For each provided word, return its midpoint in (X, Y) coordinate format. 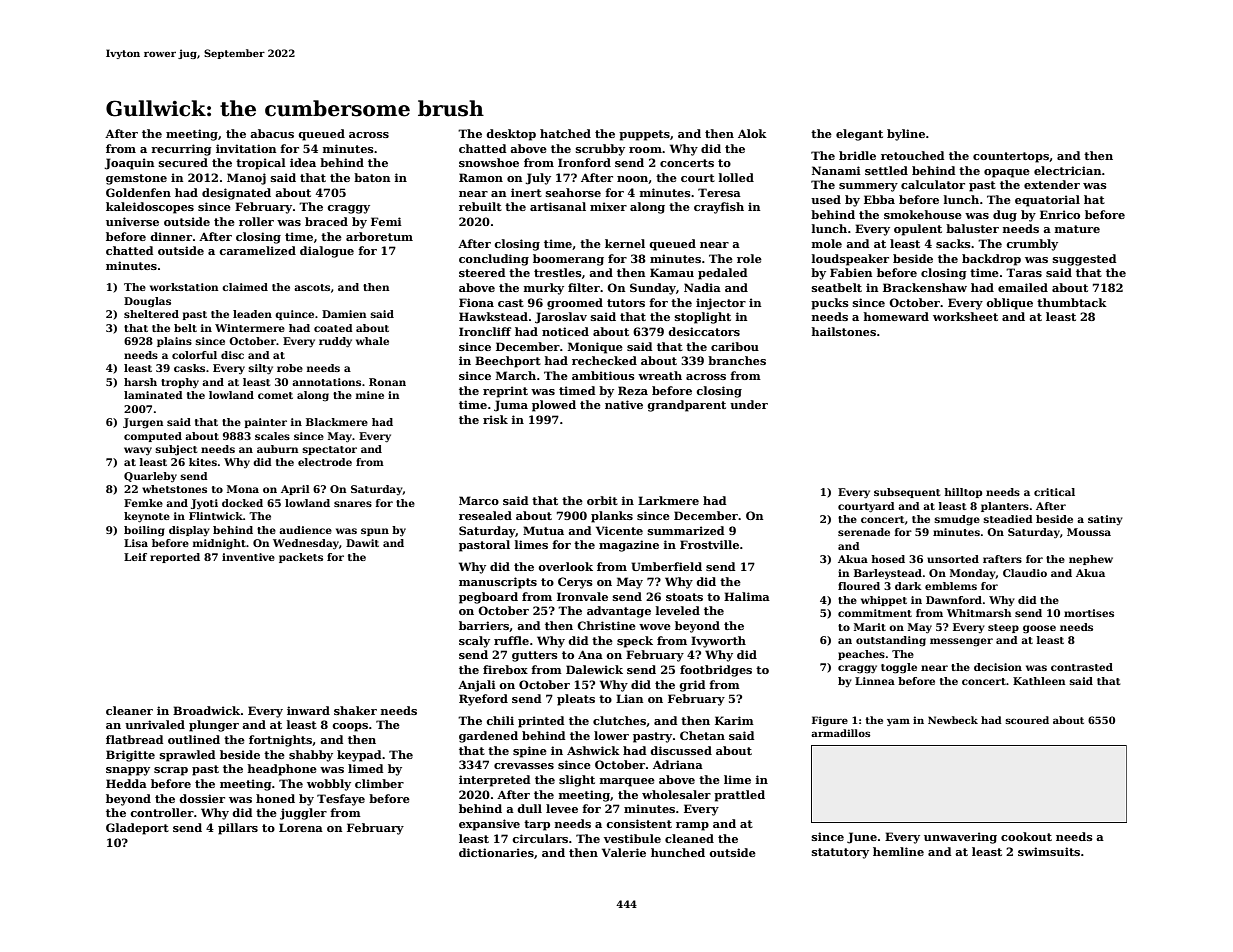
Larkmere (668, 500)
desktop (511, 135)
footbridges (716, 671)
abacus (272, 133)
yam (898, 722)
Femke (143, 503)
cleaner (129, 710)
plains (174, 342)
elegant (859, 135)
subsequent (907, 493)
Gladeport (137, 829)
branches (737, 360)
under (749, 404)
